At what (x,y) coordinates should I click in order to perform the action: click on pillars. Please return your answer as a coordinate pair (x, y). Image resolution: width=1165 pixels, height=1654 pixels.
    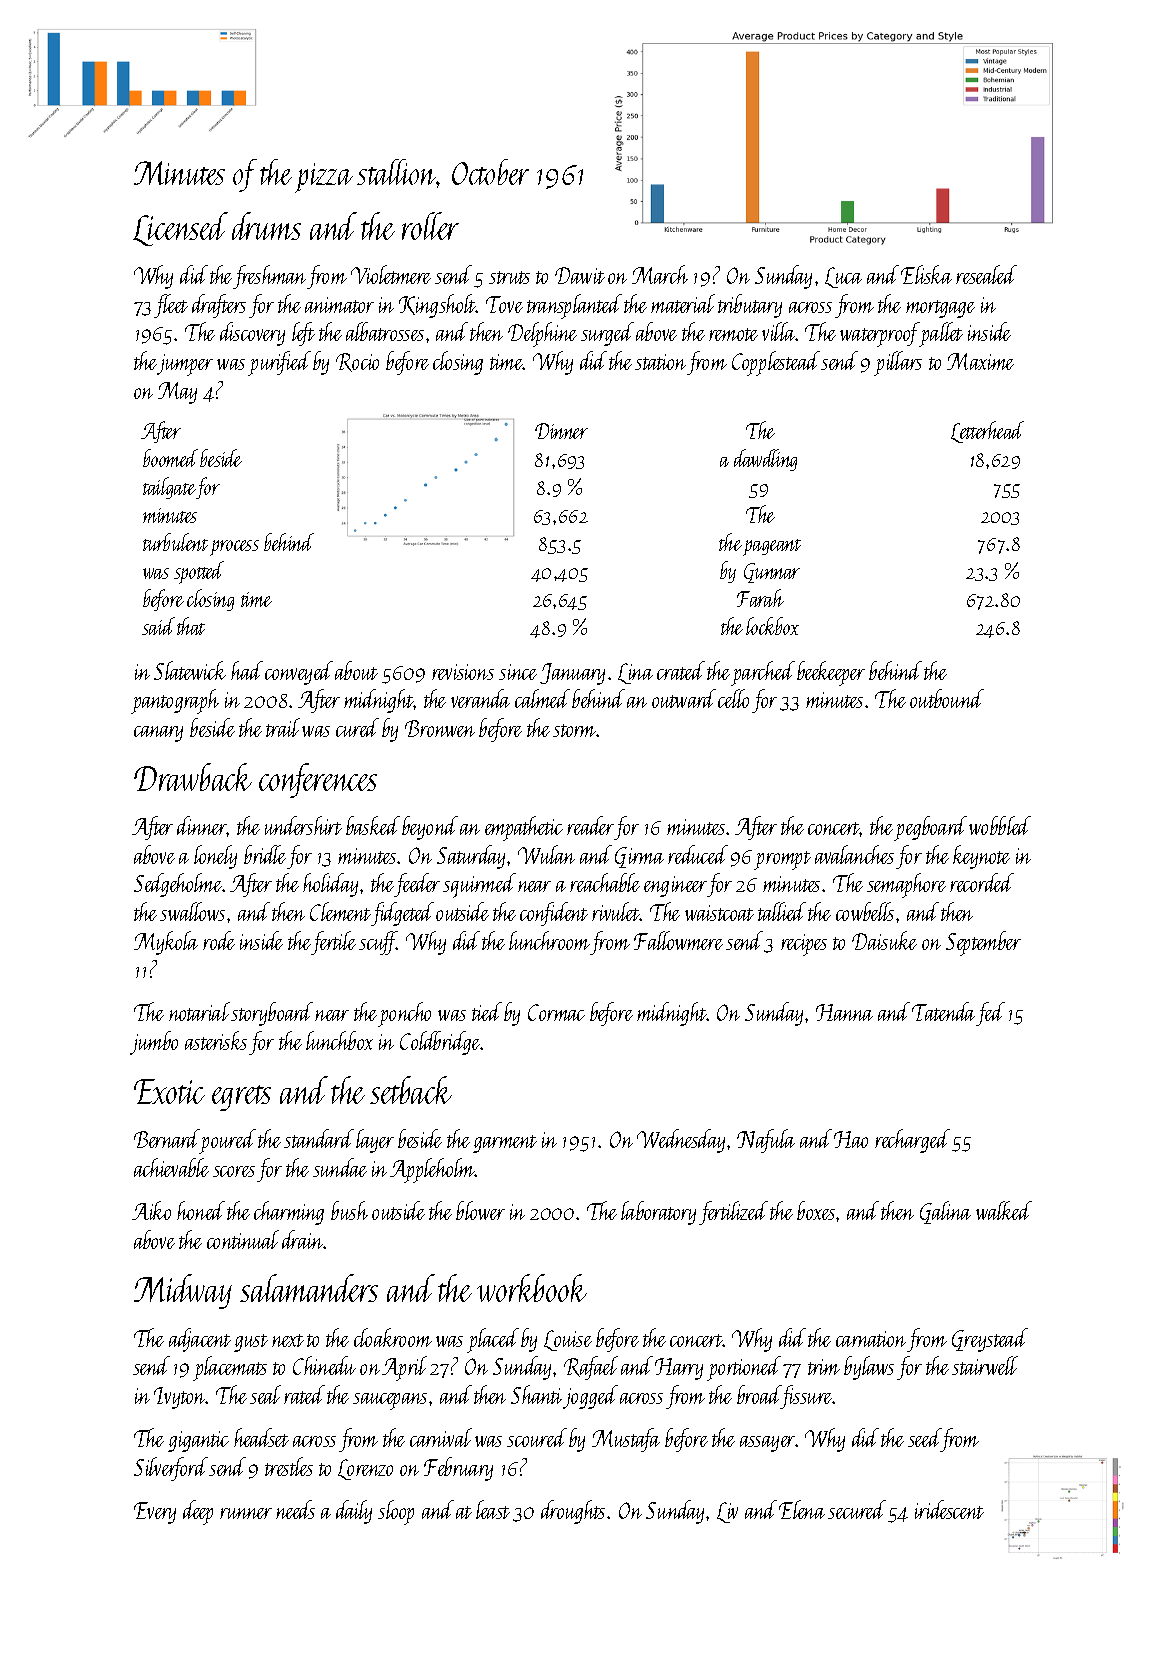
    Looking at the image, I should click on (898, 363).
